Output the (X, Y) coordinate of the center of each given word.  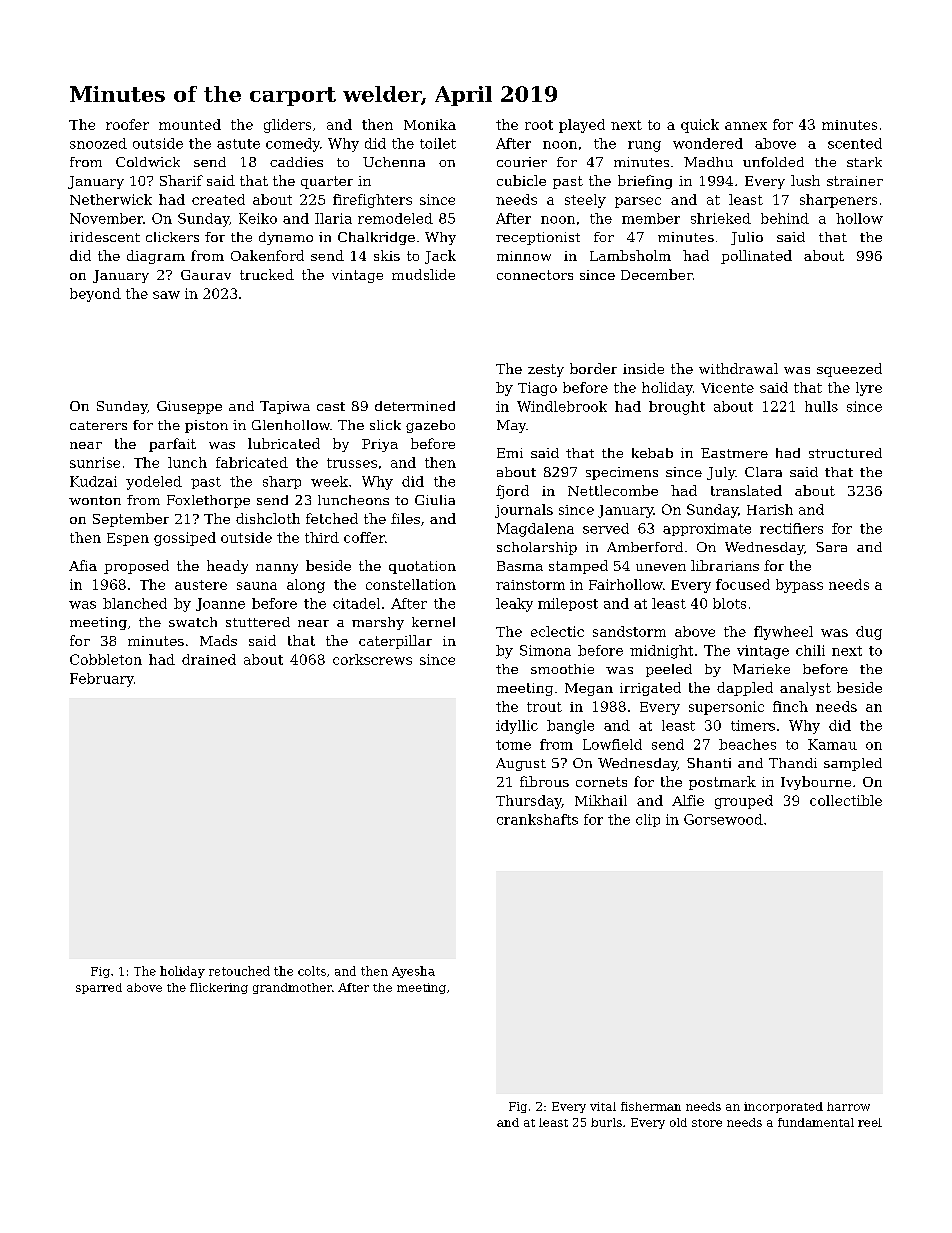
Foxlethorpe (208, 501)
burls (606, 1122)
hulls (821, 406)
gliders (287, 126)
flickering (219, 988)
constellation (411, 584)
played (582, 126)
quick (700, 126)
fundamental (816, 1122)
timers (753, 725)
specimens (622, 473)
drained (209, 659)
